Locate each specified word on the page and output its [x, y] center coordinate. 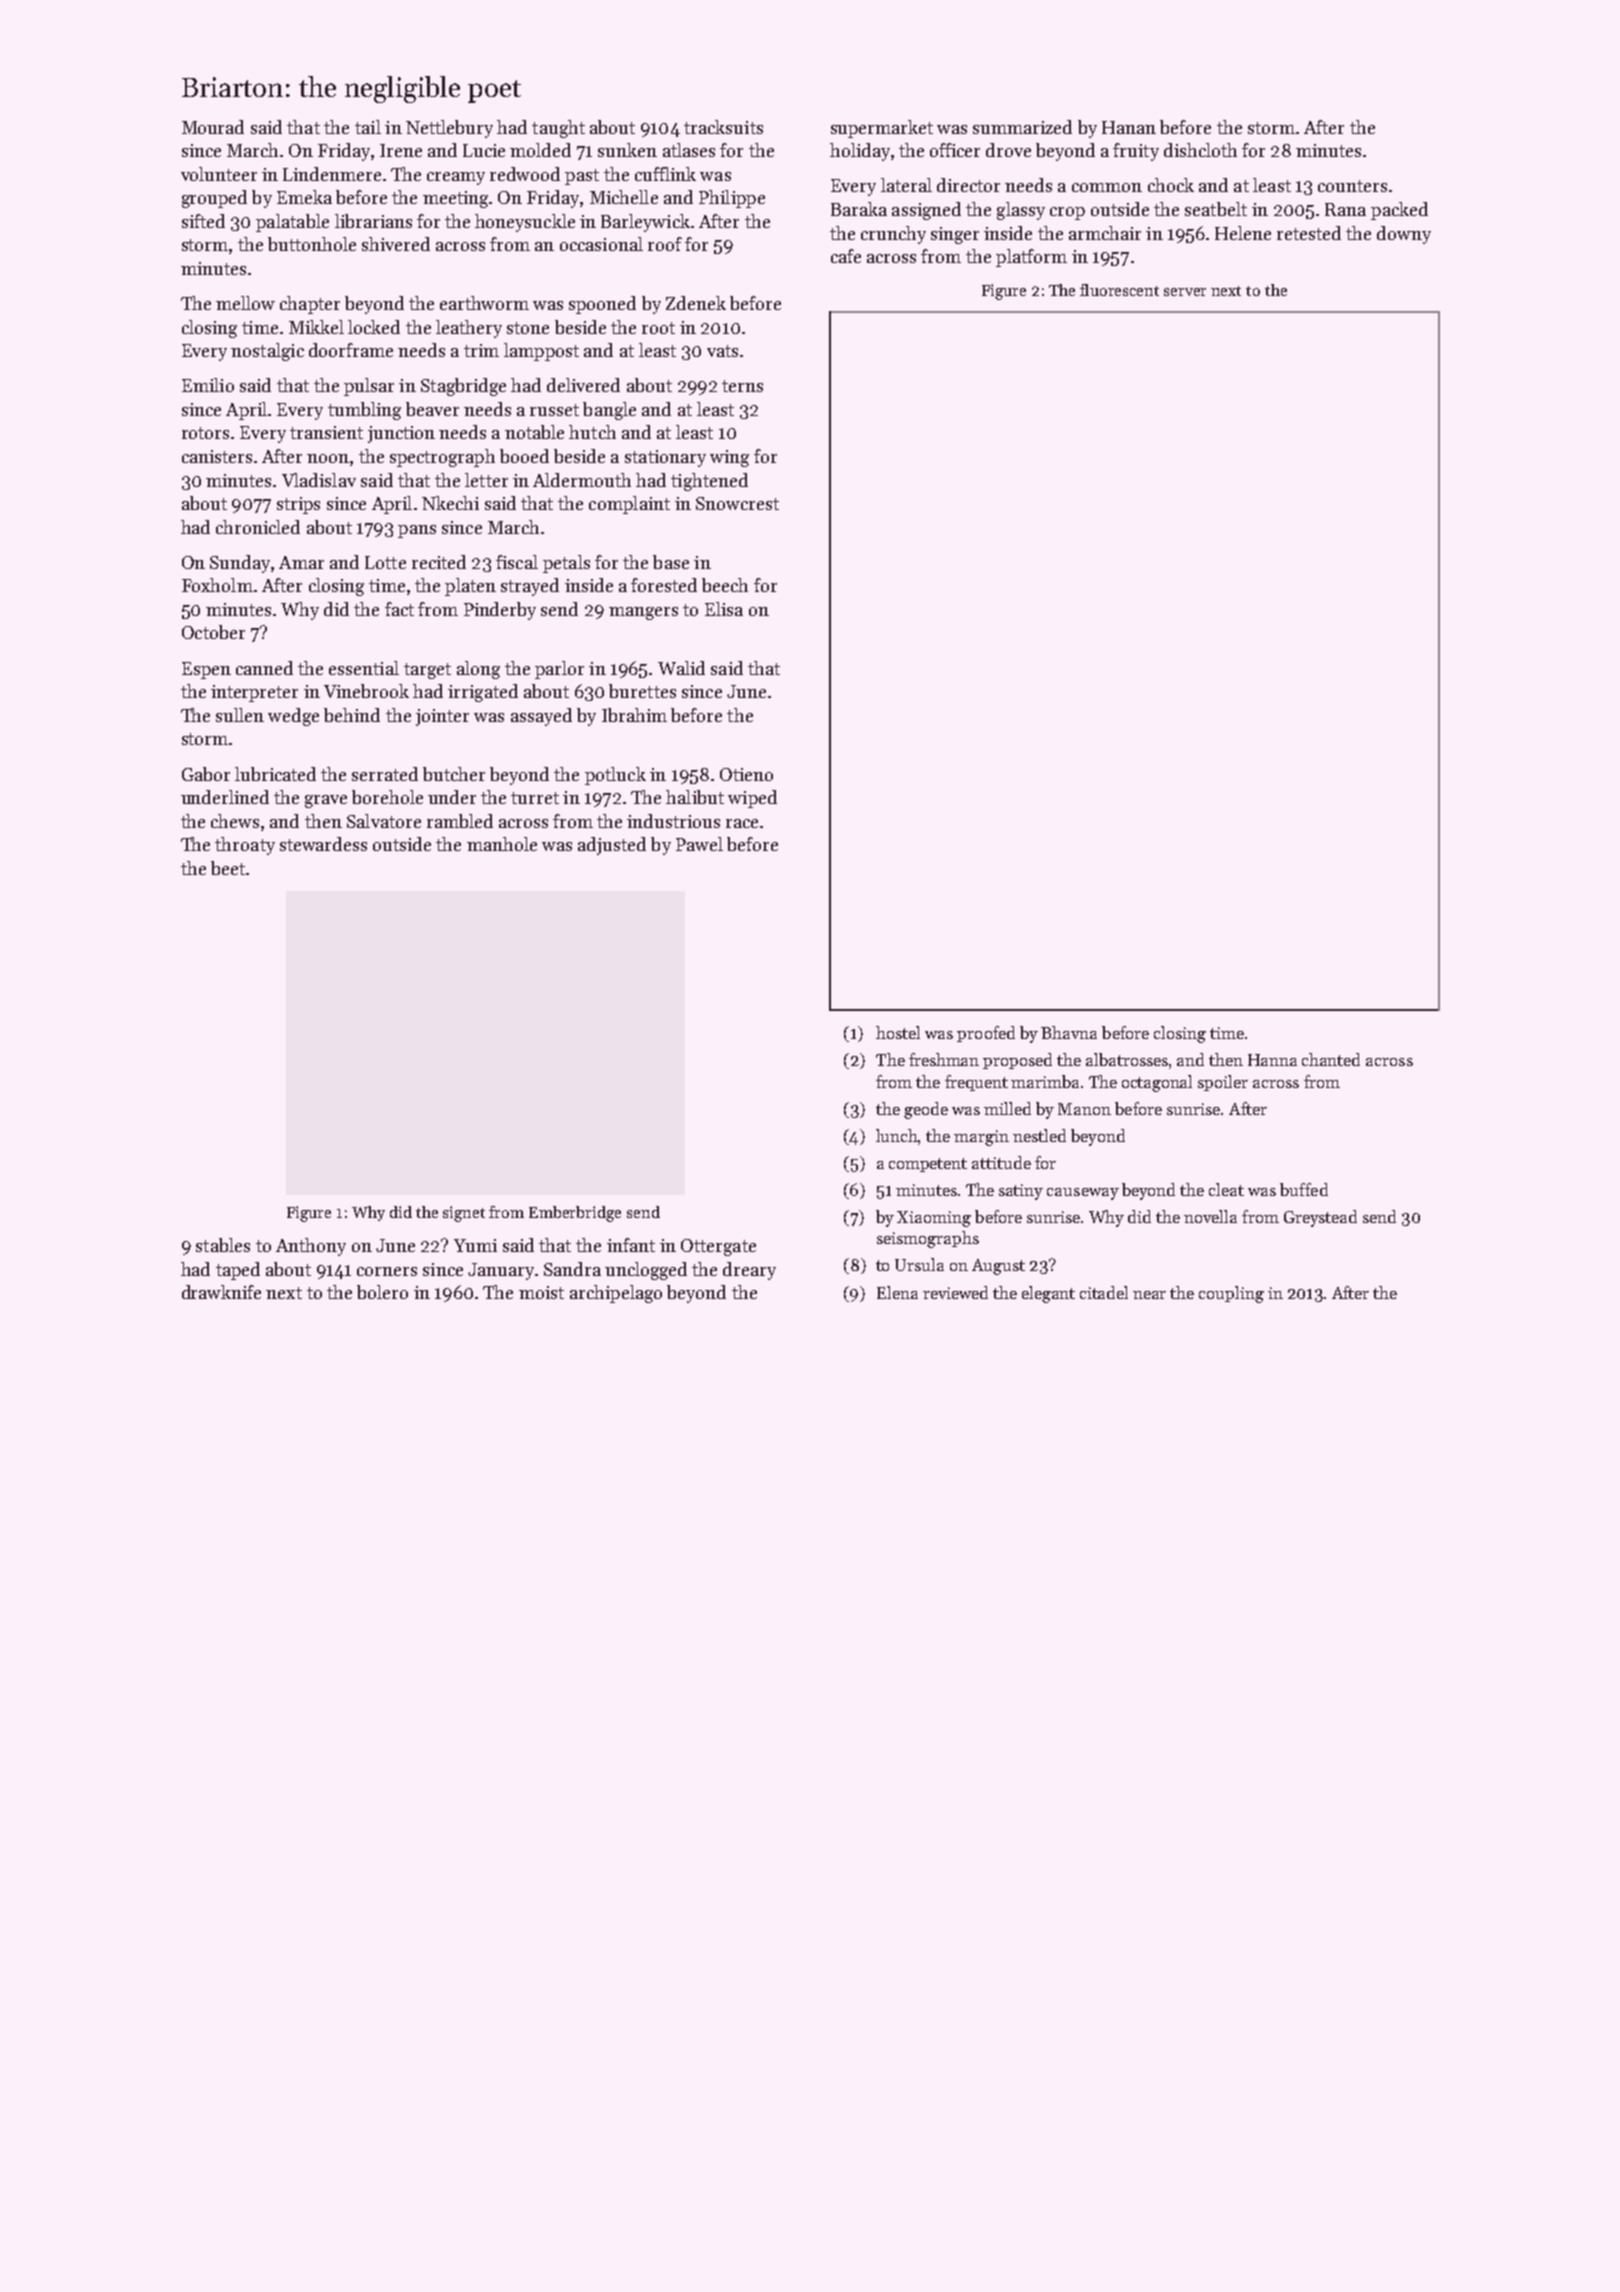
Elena [897, 1292]
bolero [382, 1292]
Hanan [1129, 127]
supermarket [882, 129]
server [1185, 292]
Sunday [240, 564]
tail [368, 127]
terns [742, 386]
